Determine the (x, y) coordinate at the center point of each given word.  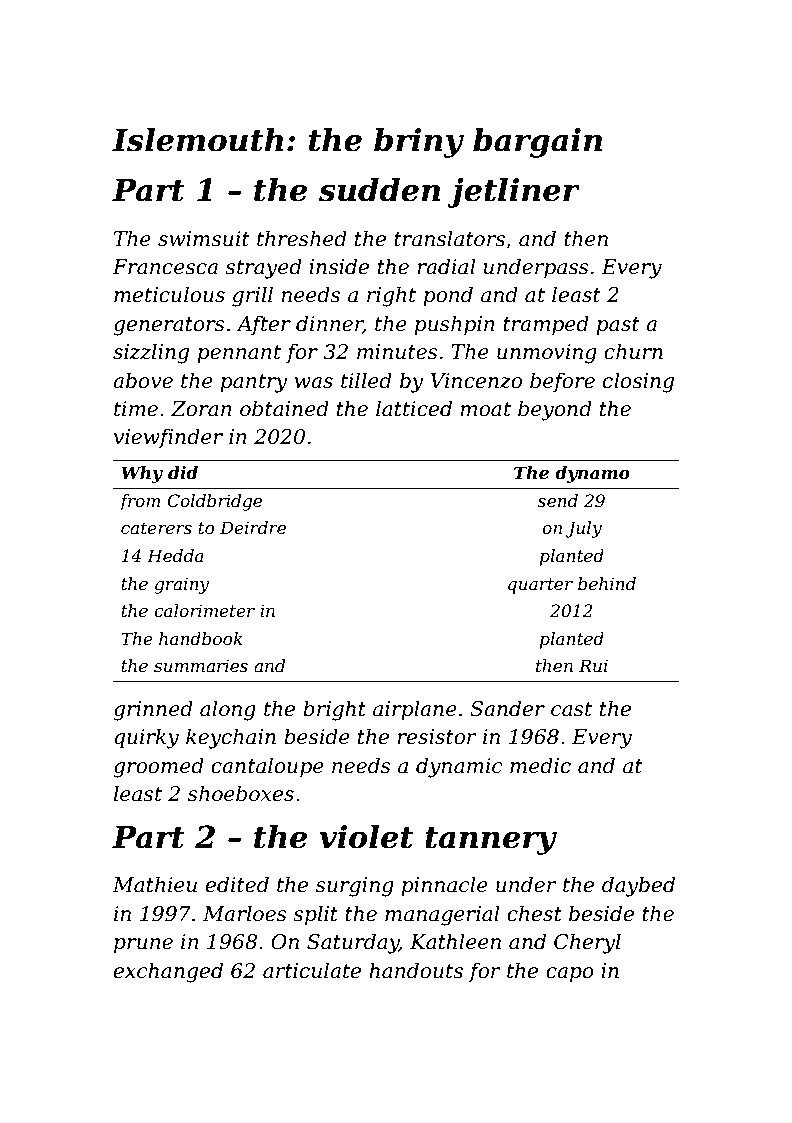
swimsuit (204, 239)
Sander (507, 708)
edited (237, 884)
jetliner (513, 193)
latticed (414, 408)
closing (638, 382)
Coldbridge (214, 502)
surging (355, 887)
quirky (147, 738)
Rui (593, 665)
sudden (379, 190)
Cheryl (587, 943)
